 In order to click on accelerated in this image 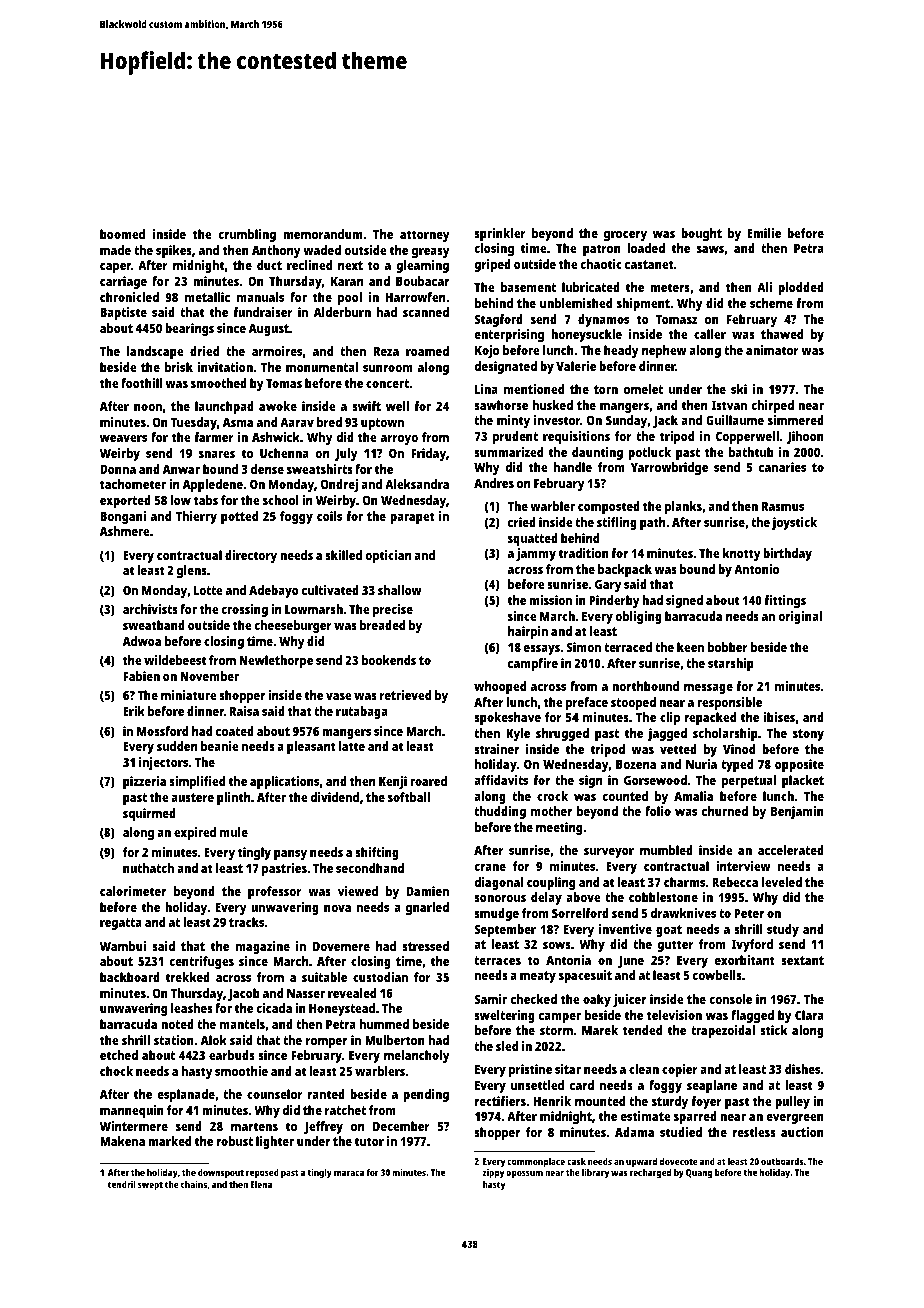, I will do `click(791, 850)`.
